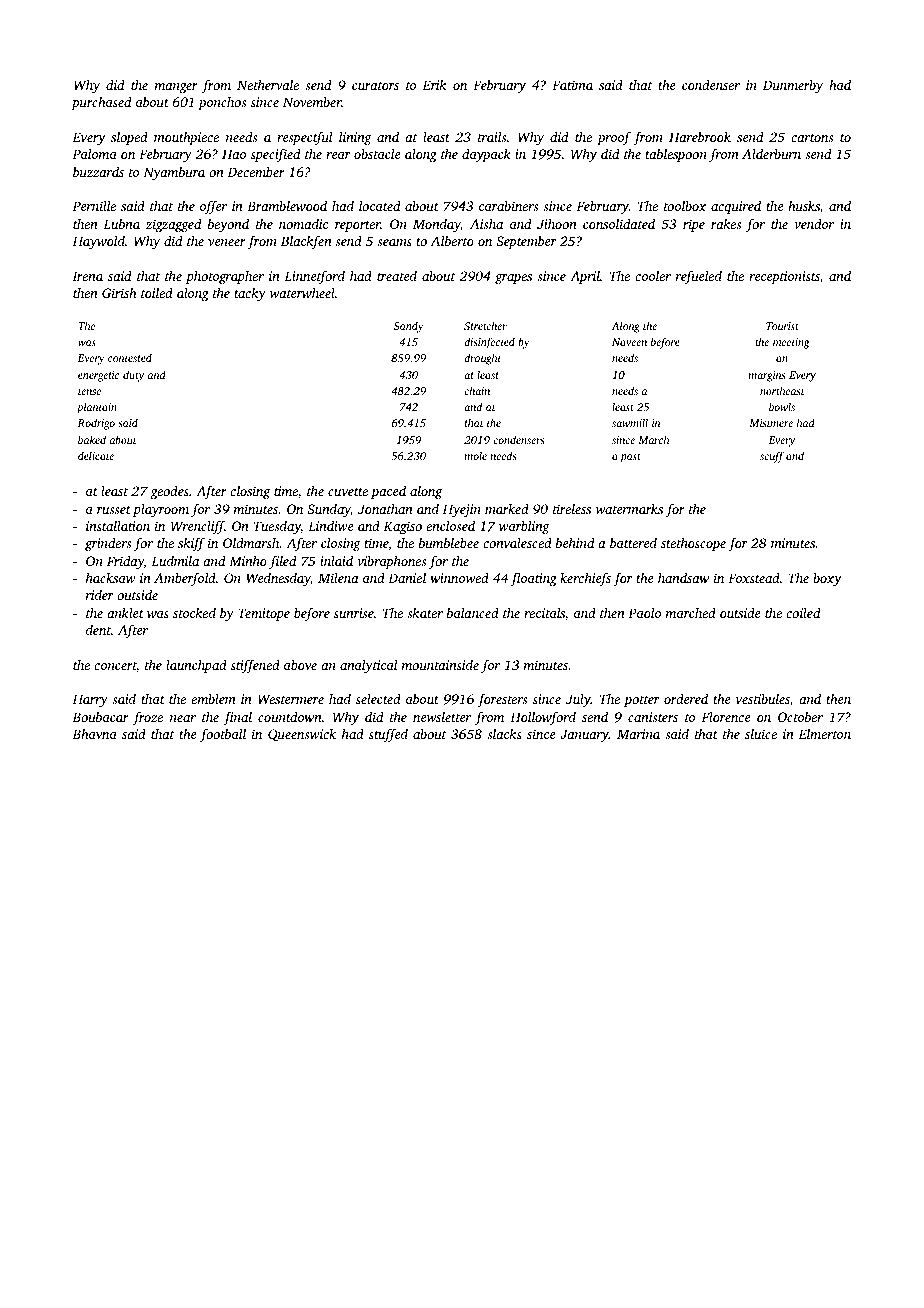 This screenshot has height=1308, width=924. What do you see at coordinates (630, 422) in the screenshot?
I see `sawmill` at bounding box center [630, 422].
